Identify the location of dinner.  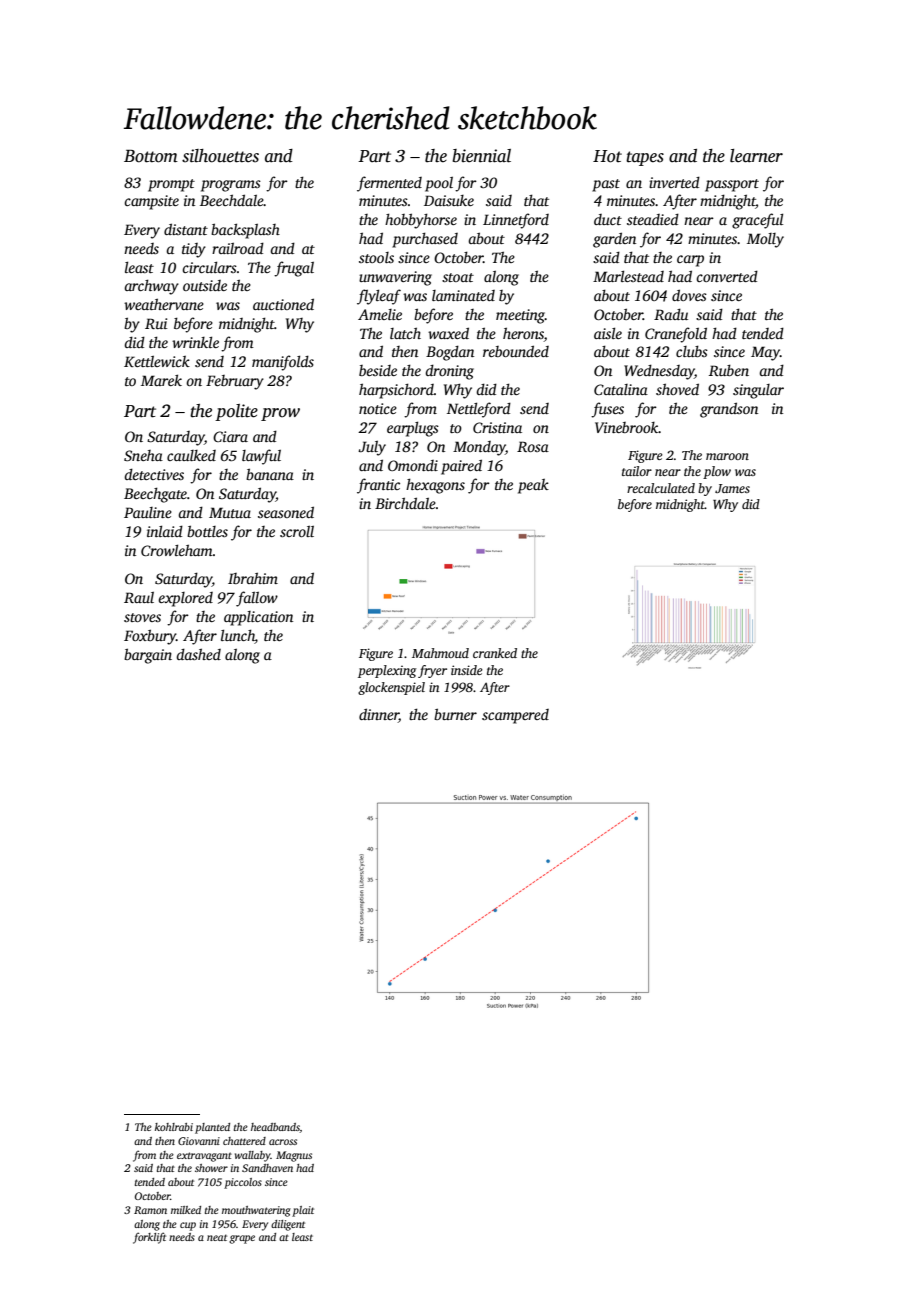
(379, 714).
